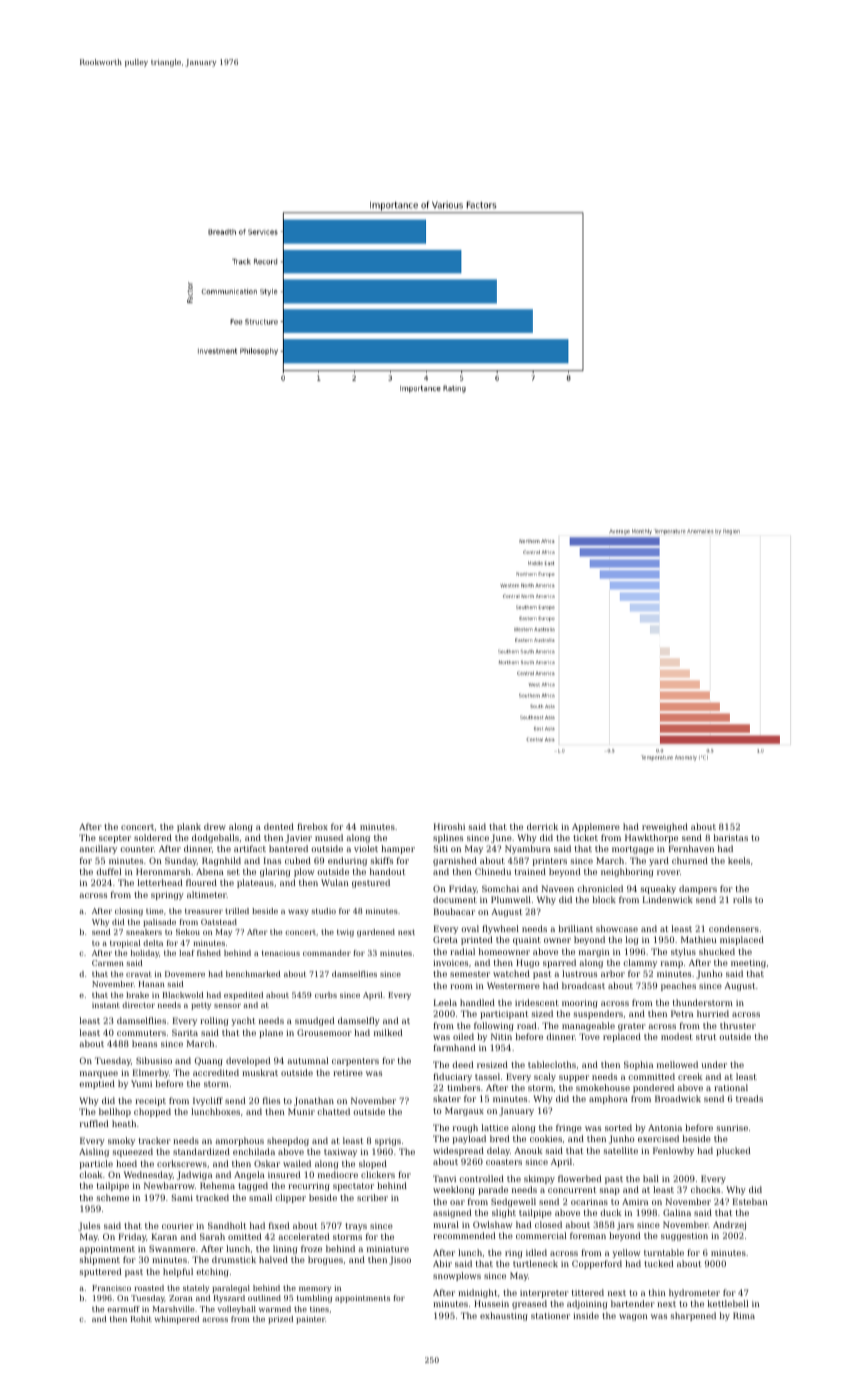 Image resolution: width=849 pixels, height=1400 pixels. Describe the element at coordinates (345, 933) in the document. I see `twig` at that location.
